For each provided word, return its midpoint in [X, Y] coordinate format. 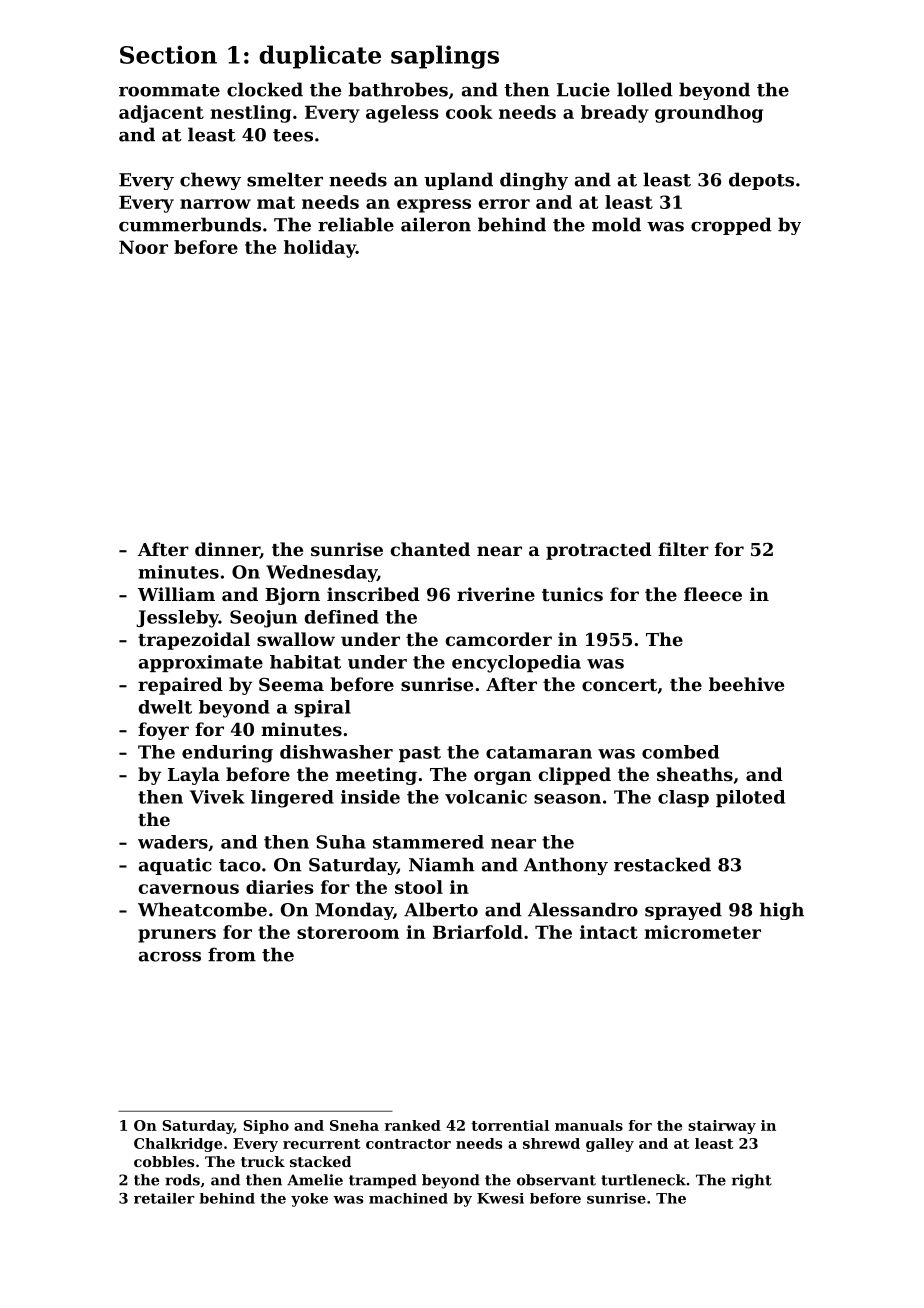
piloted [750, 798]
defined [342, 617]
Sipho [266, 1127]
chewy [210, 181]
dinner [227, 550]
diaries [279, 887]
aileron [436, 224]
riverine [496, 594]
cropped [731, 226]
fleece [713, 594]
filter [683, 549]
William [176, 594]
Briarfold [478, 932]
